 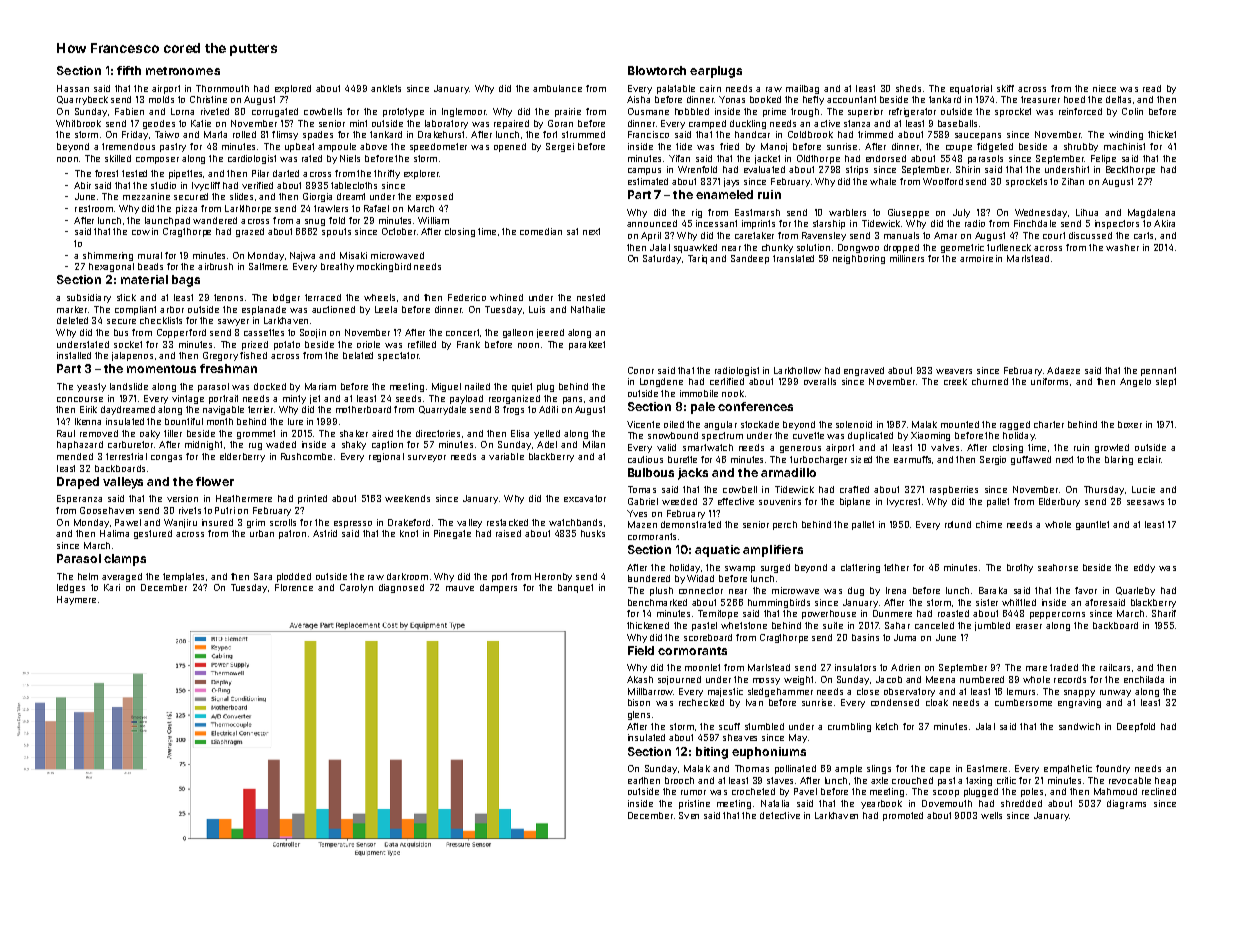 I want to click on Sven, so click(x=689, y=815).
